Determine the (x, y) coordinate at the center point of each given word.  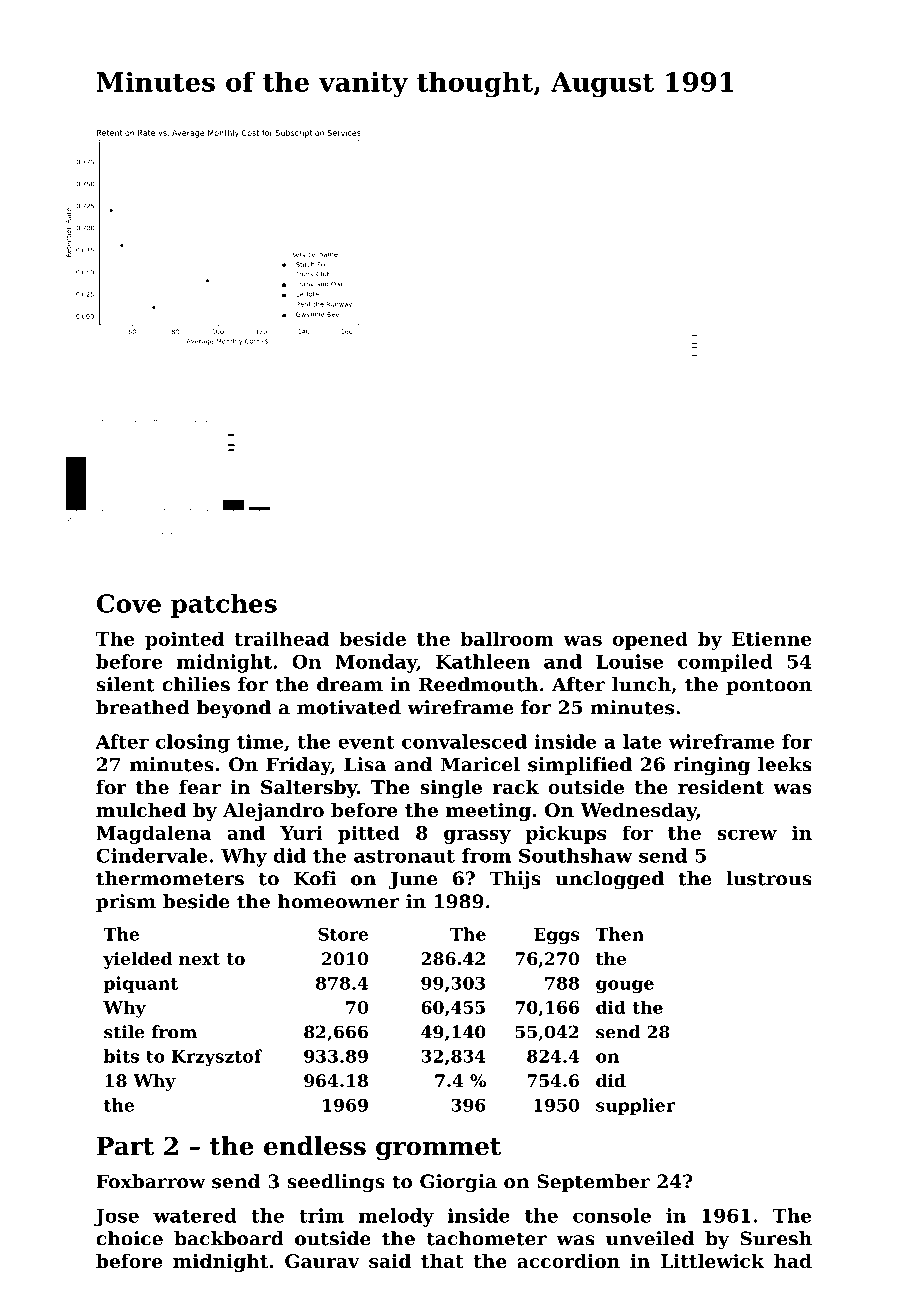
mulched (141, 810)
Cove (129, 603)
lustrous (769, 878)
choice (129, 1238)
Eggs (556, 936)
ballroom (507, 638)
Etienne (771, 638)
